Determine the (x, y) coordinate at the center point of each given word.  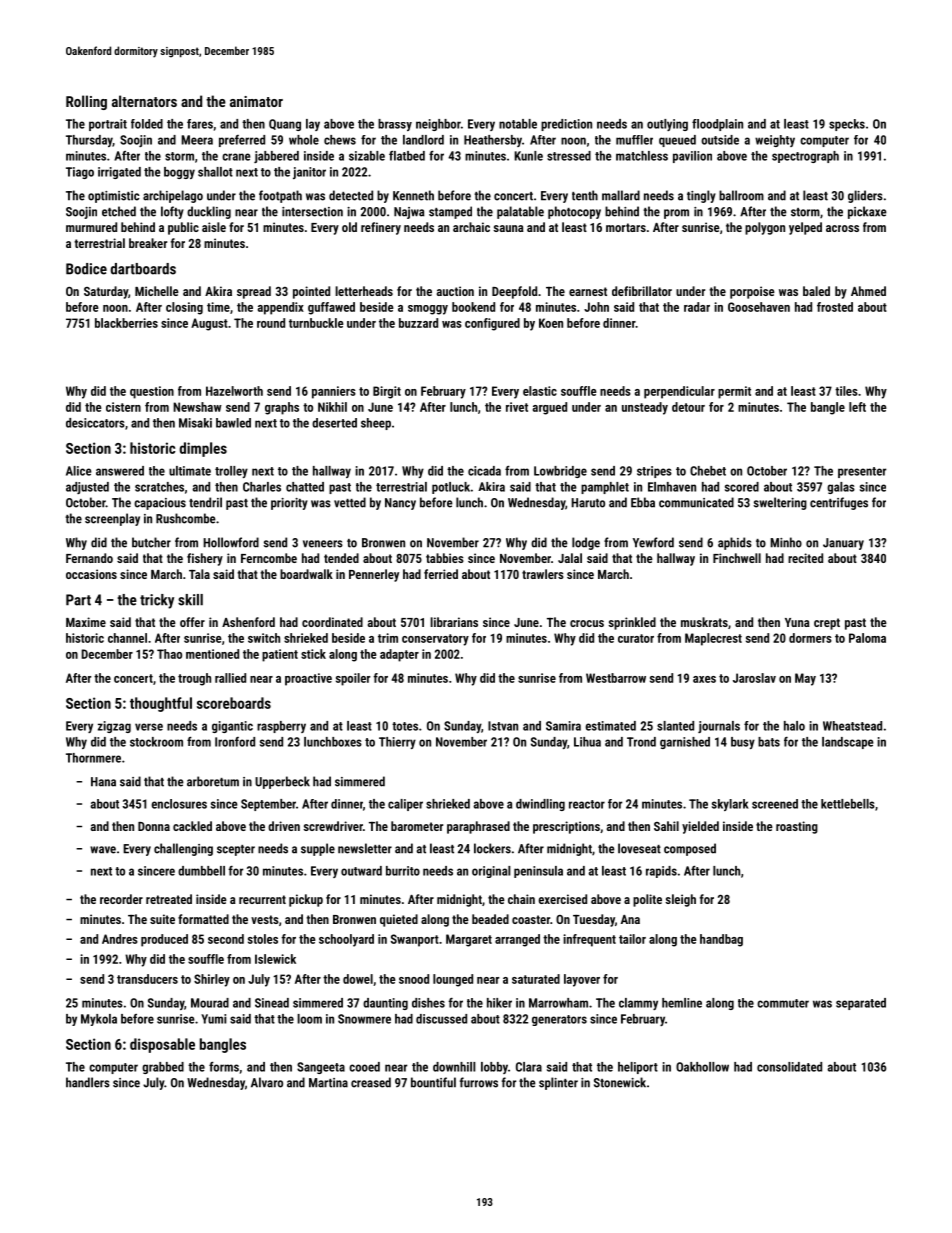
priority (289, 504)
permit (734, 392)
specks (847, 125)
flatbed (407, 156)
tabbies (445, 558)
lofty (172, 212)
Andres (120, 939)
